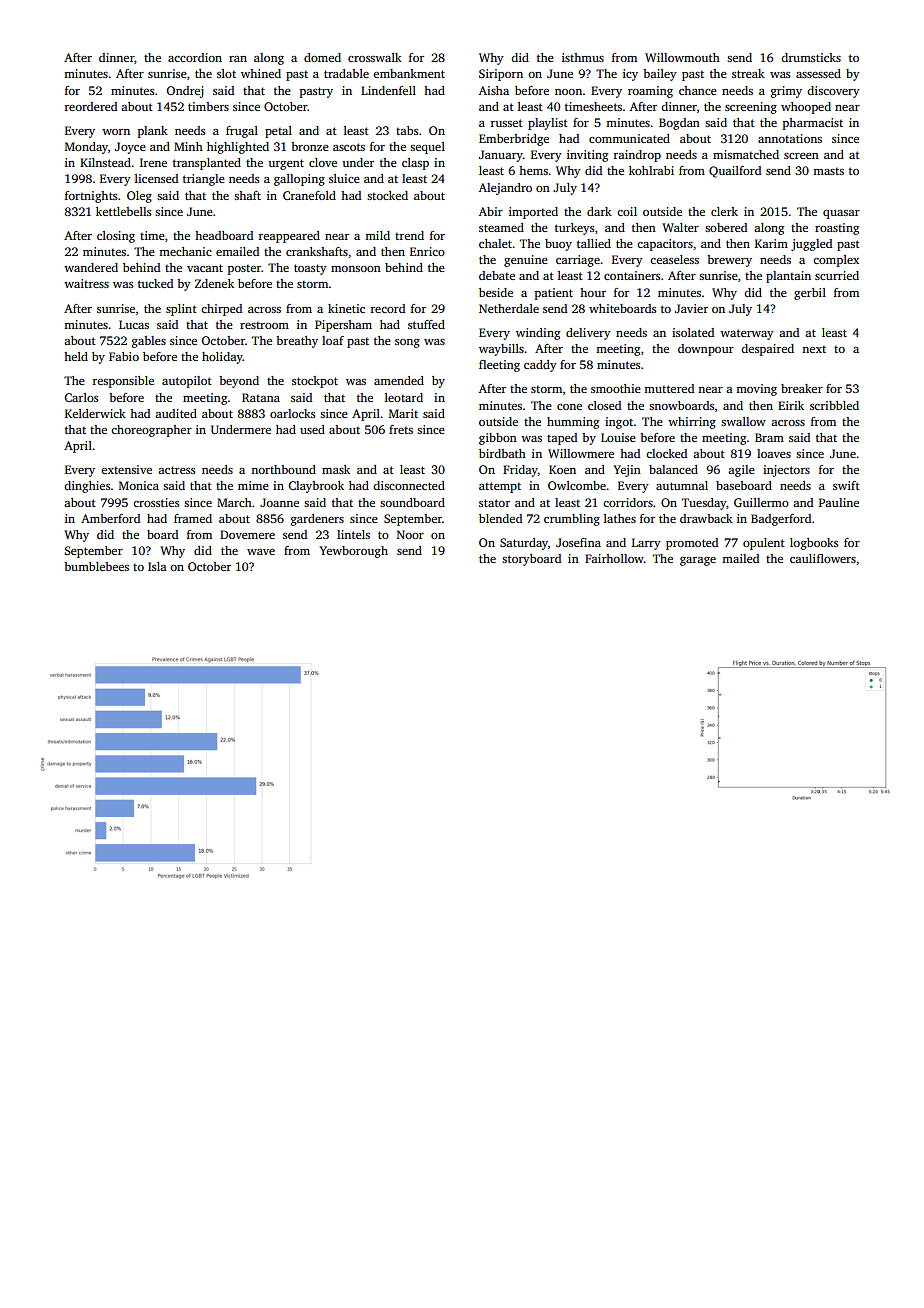 The height and width of the screenshot is (1308, 924). What do you see at coordinates (698, 90) in the screenshot?
I see `chance` at bounding box center [698, 90].
